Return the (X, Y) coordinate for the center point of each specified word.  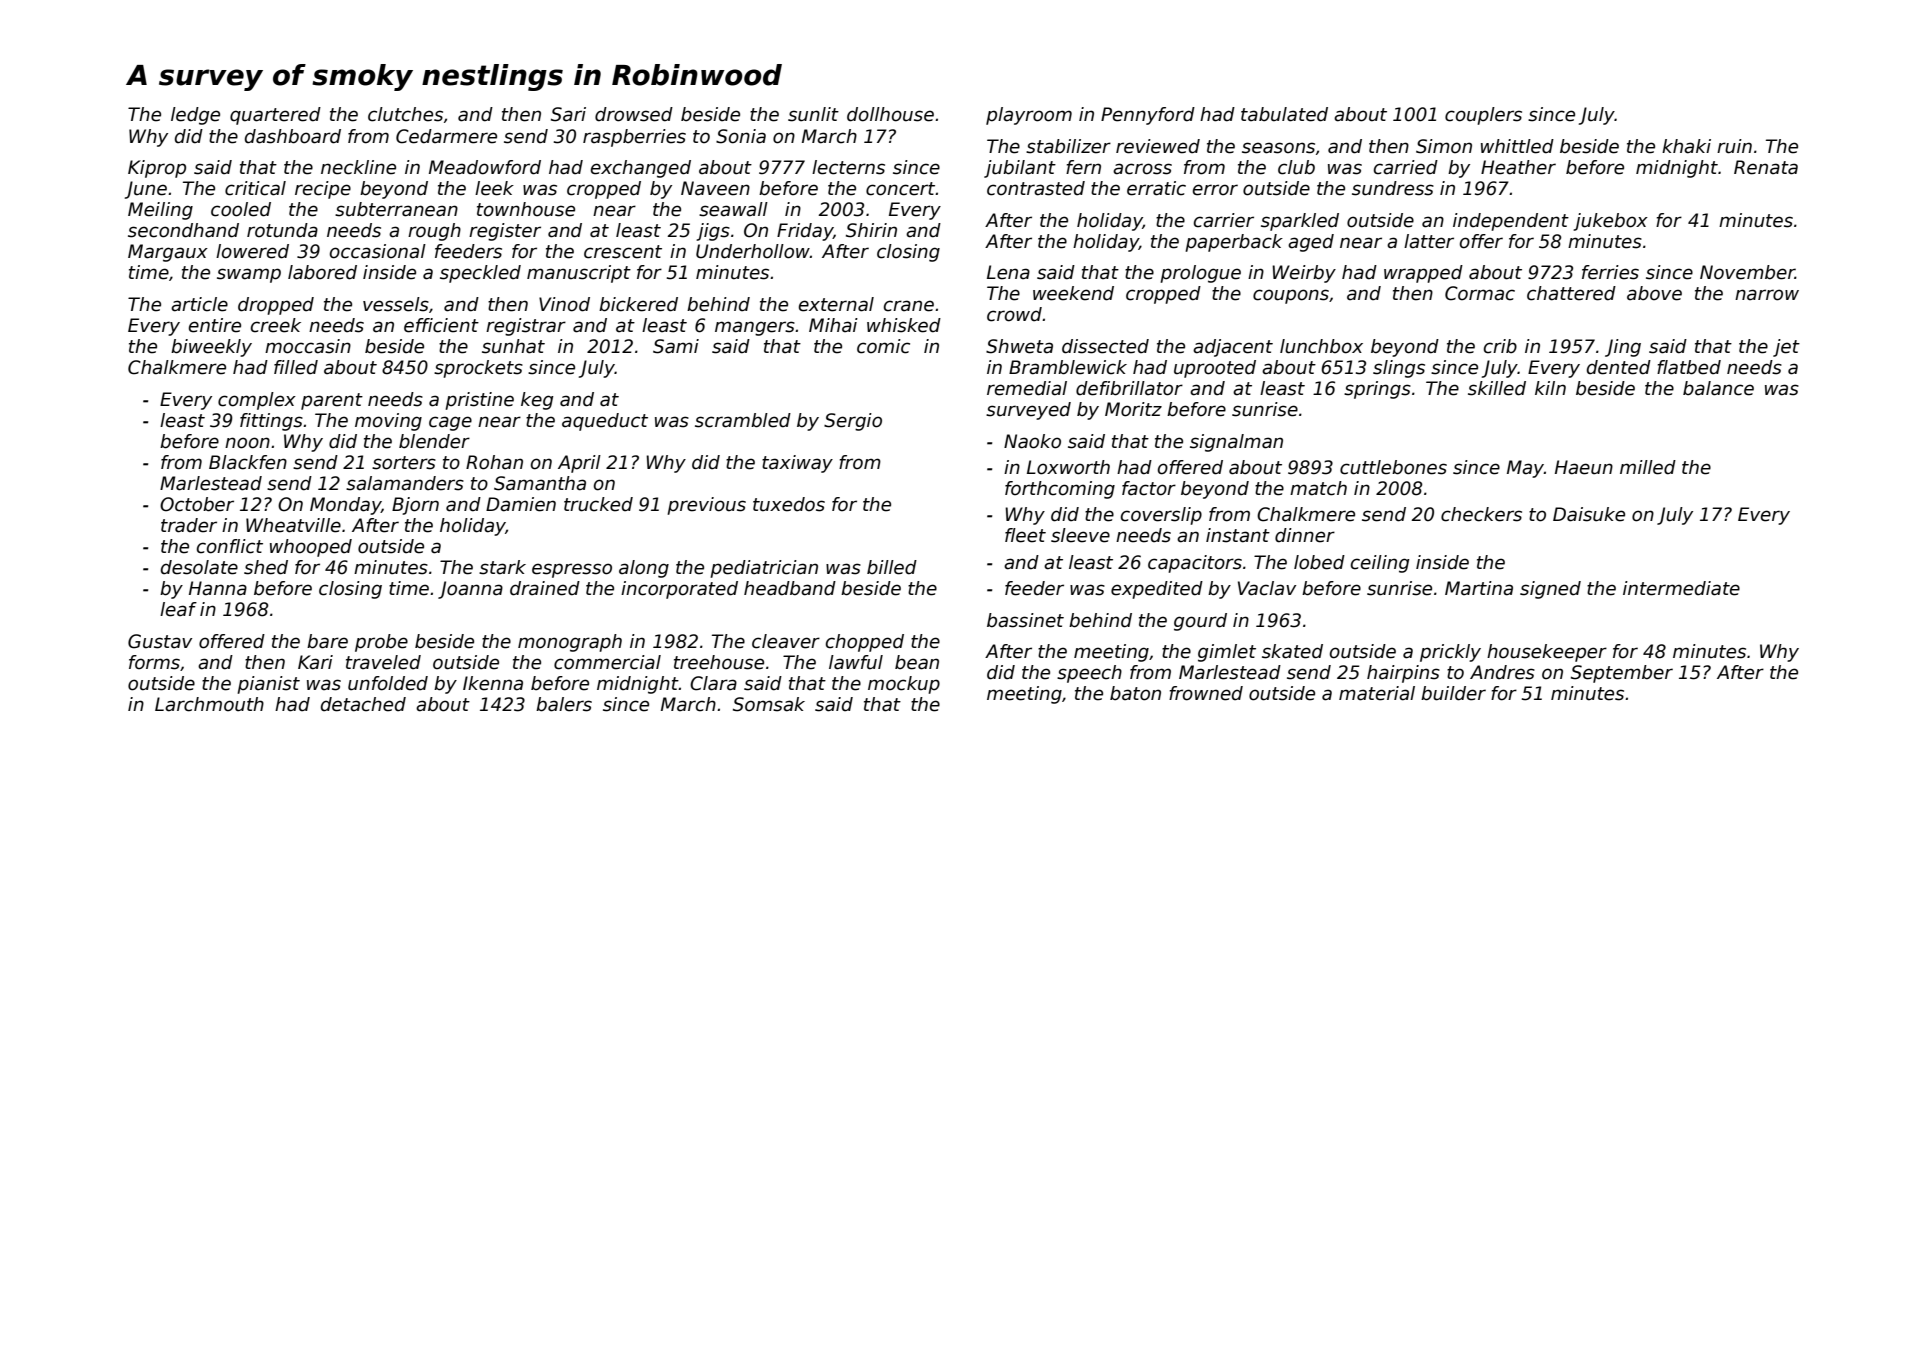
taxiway (797, 464)
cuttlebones (1393, 467)
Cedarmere (446, 136)
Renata (1766, 167)
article (199, 304)
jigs (713, 232)
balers (564, 704)
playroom (1029, 116)
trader (189, 525)
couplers (1483, 116)
